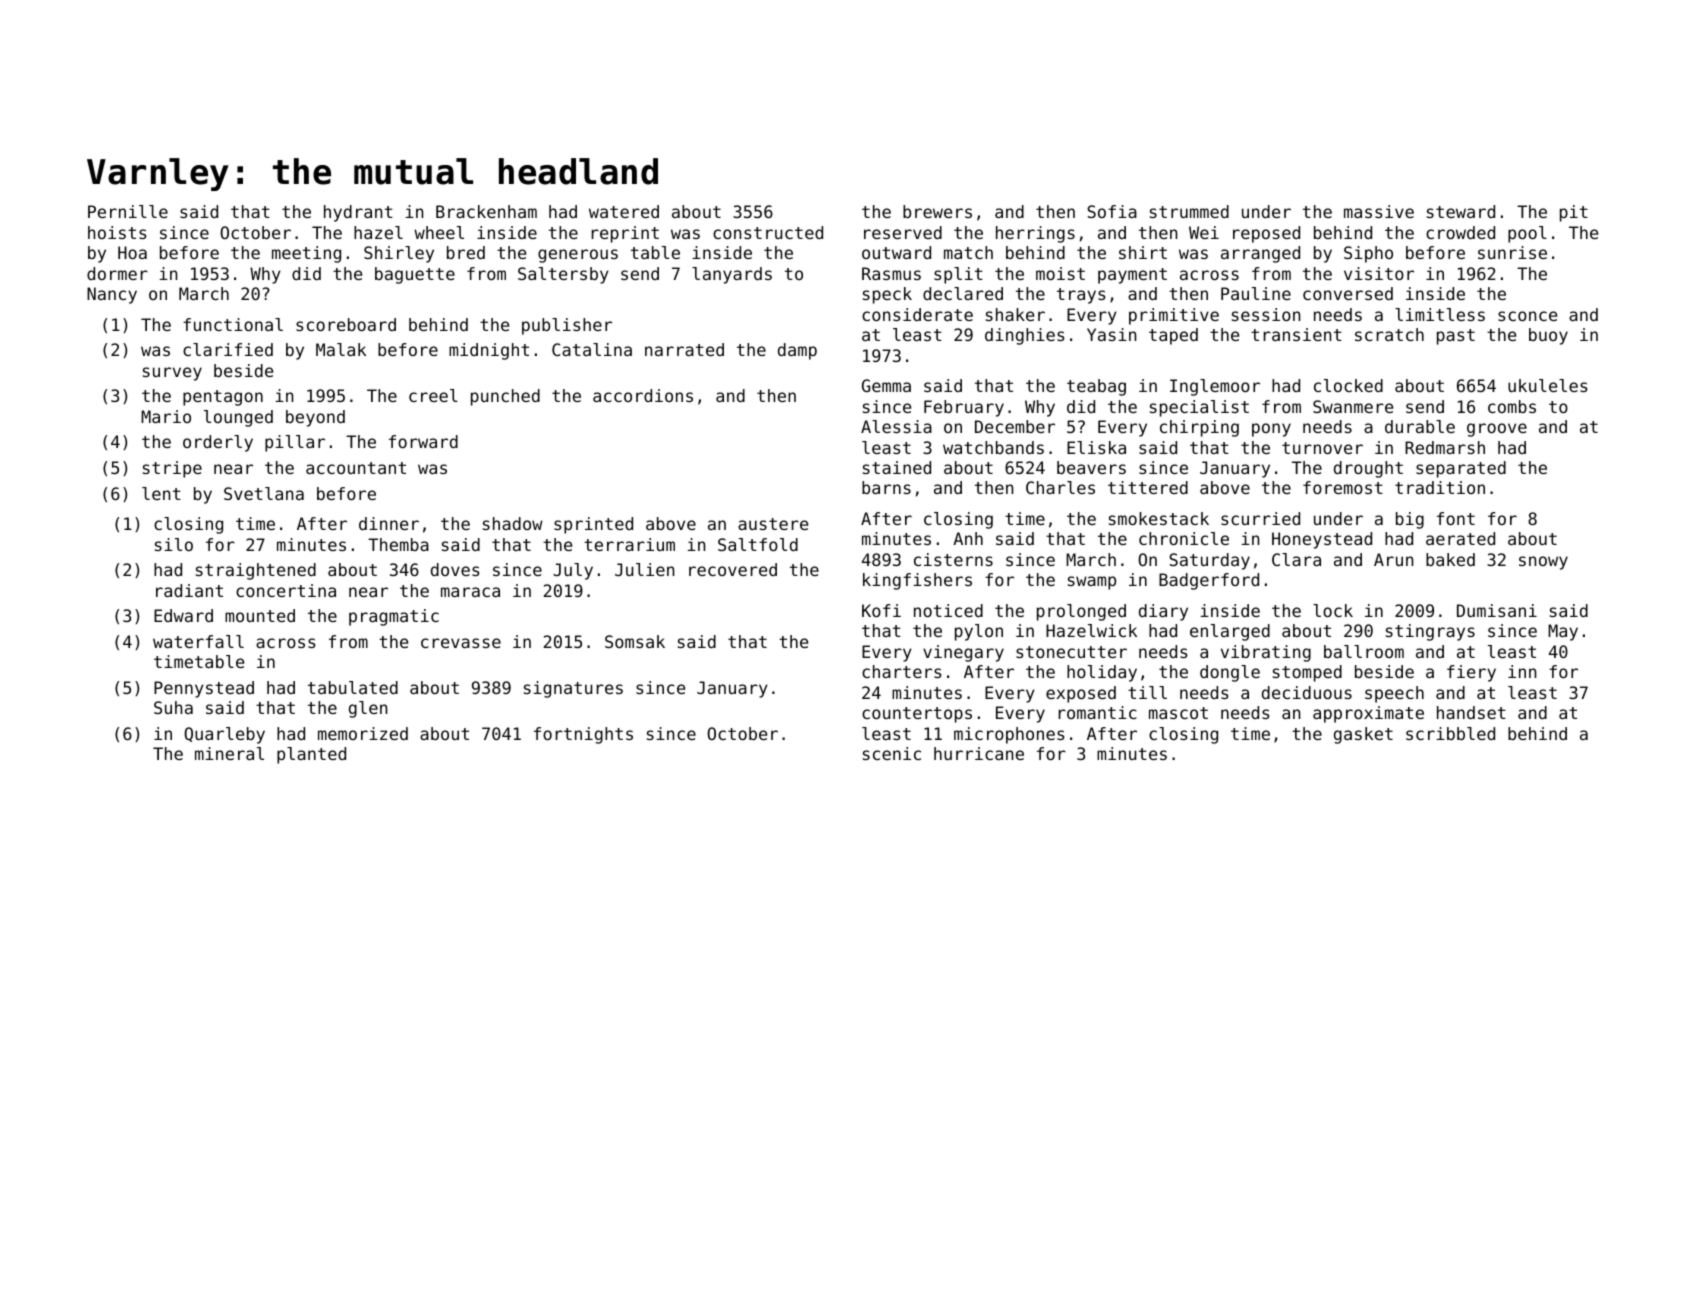 This image has width=1686, height=1303. I want to click on outward, so click(896, 252).
